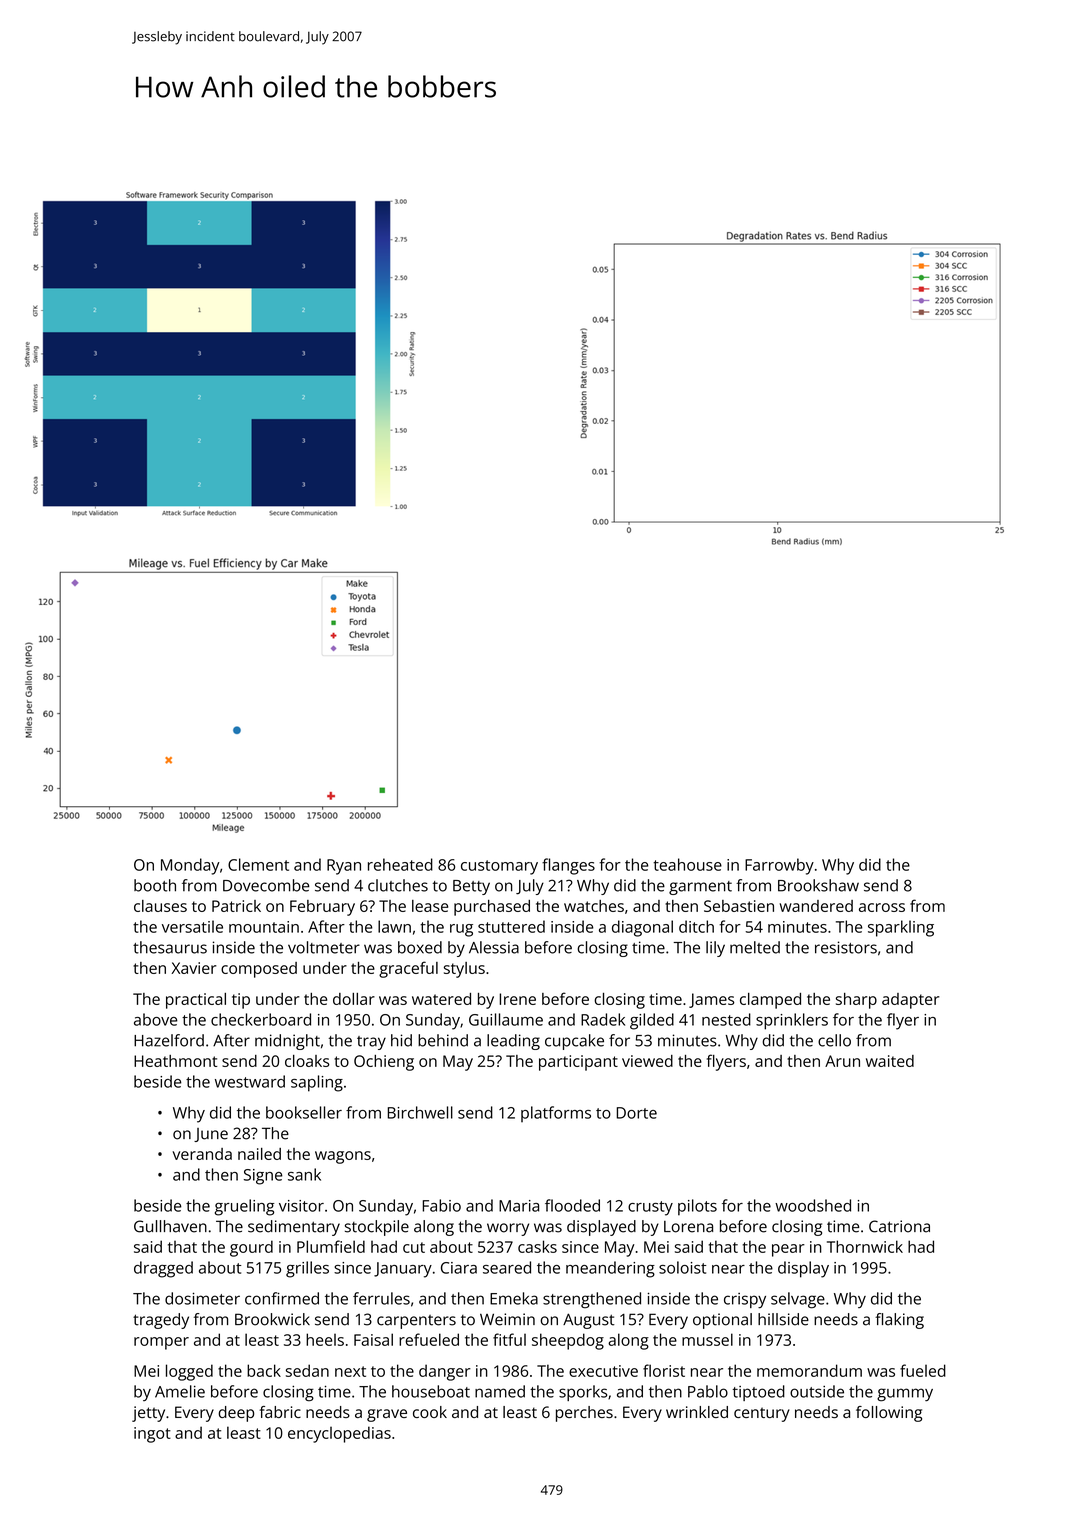  Describe the element at coordinates (264, 1370) in the screenshot. I see `back` at that location.
